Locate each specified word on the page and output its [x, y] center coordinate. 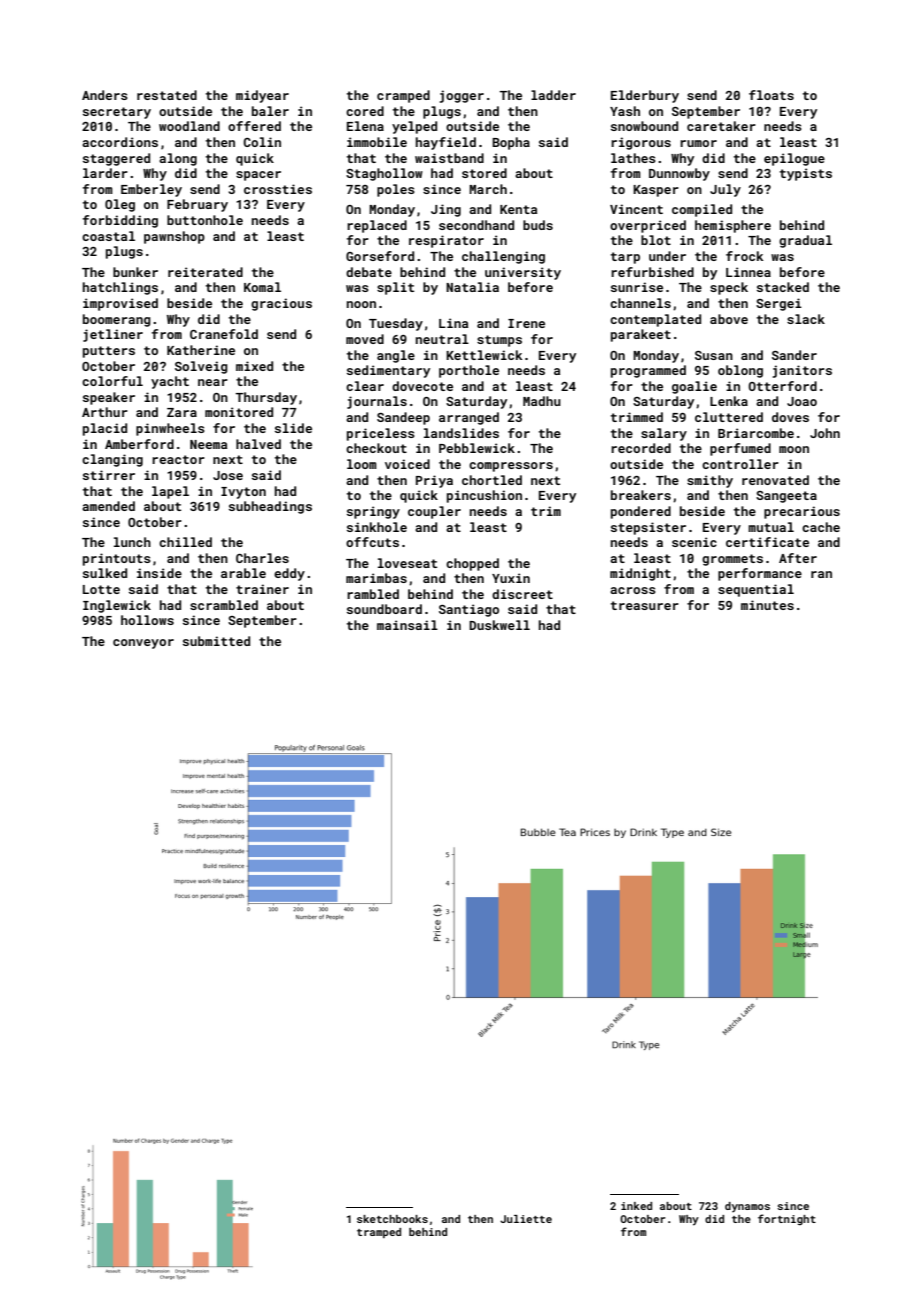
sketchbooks [392, 1219]
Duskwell [499, 625]
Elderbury [645, 96]
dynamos [747, 1207]
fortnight [787, 1220]
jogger [462, 96]
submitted [216, 641]
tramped [379, 1233]
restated [167, 95]
